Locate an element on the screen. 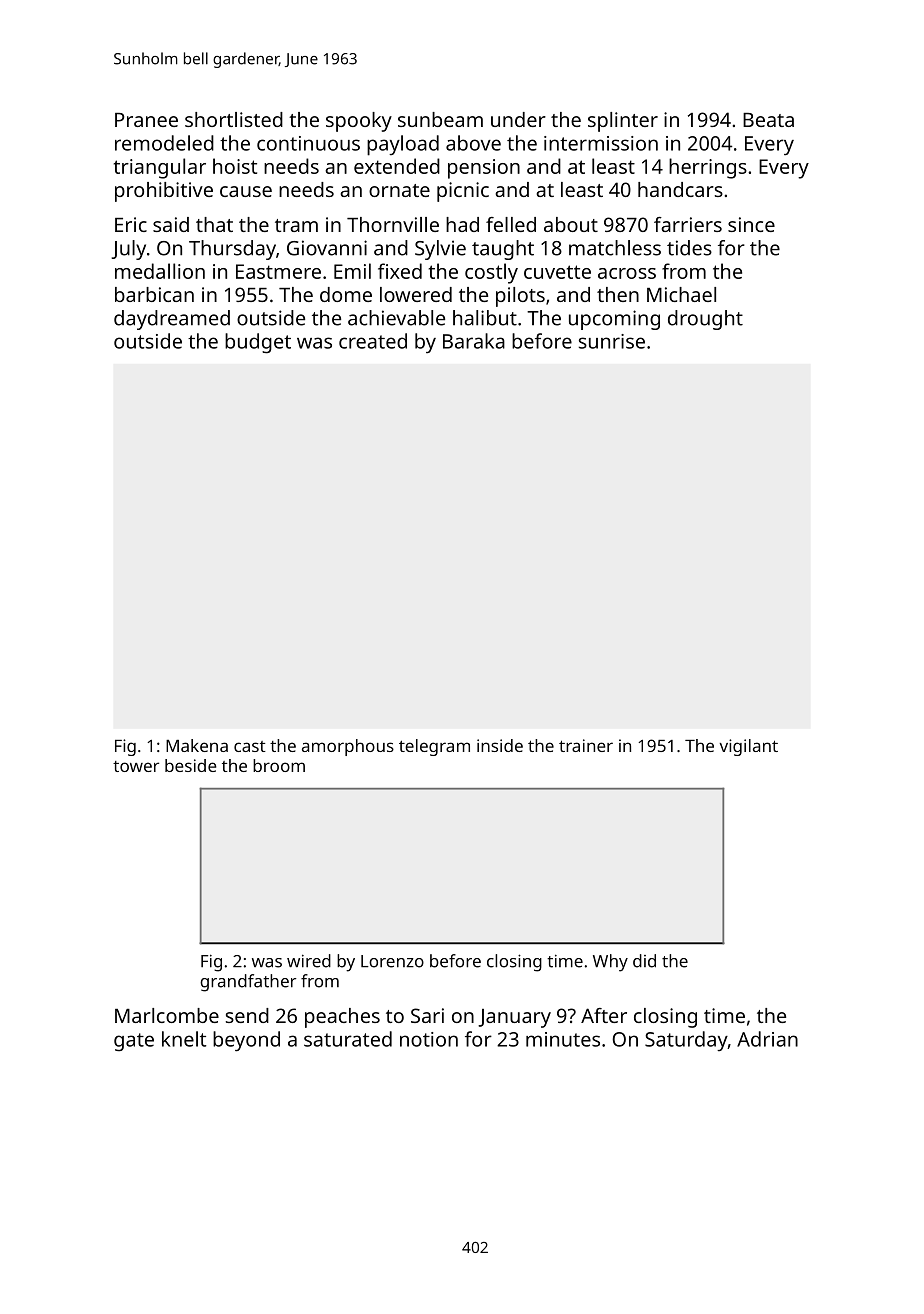 The width and height of the screenshot is (924, 1314). drought is located at coordinates (705, 320).
